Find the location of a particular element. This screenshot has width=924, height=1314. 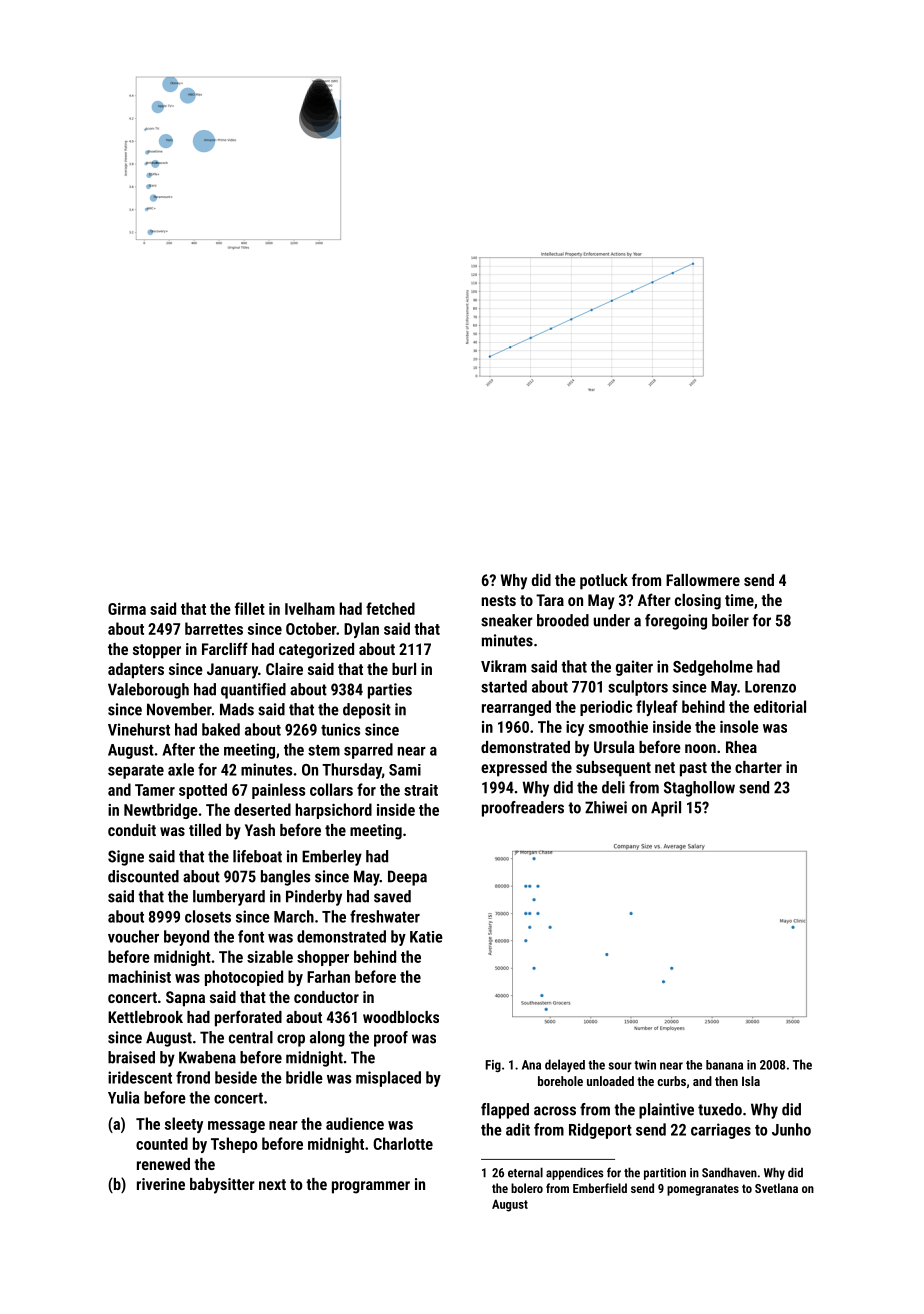

Kwabena is located at coordinates (207, 1057).
